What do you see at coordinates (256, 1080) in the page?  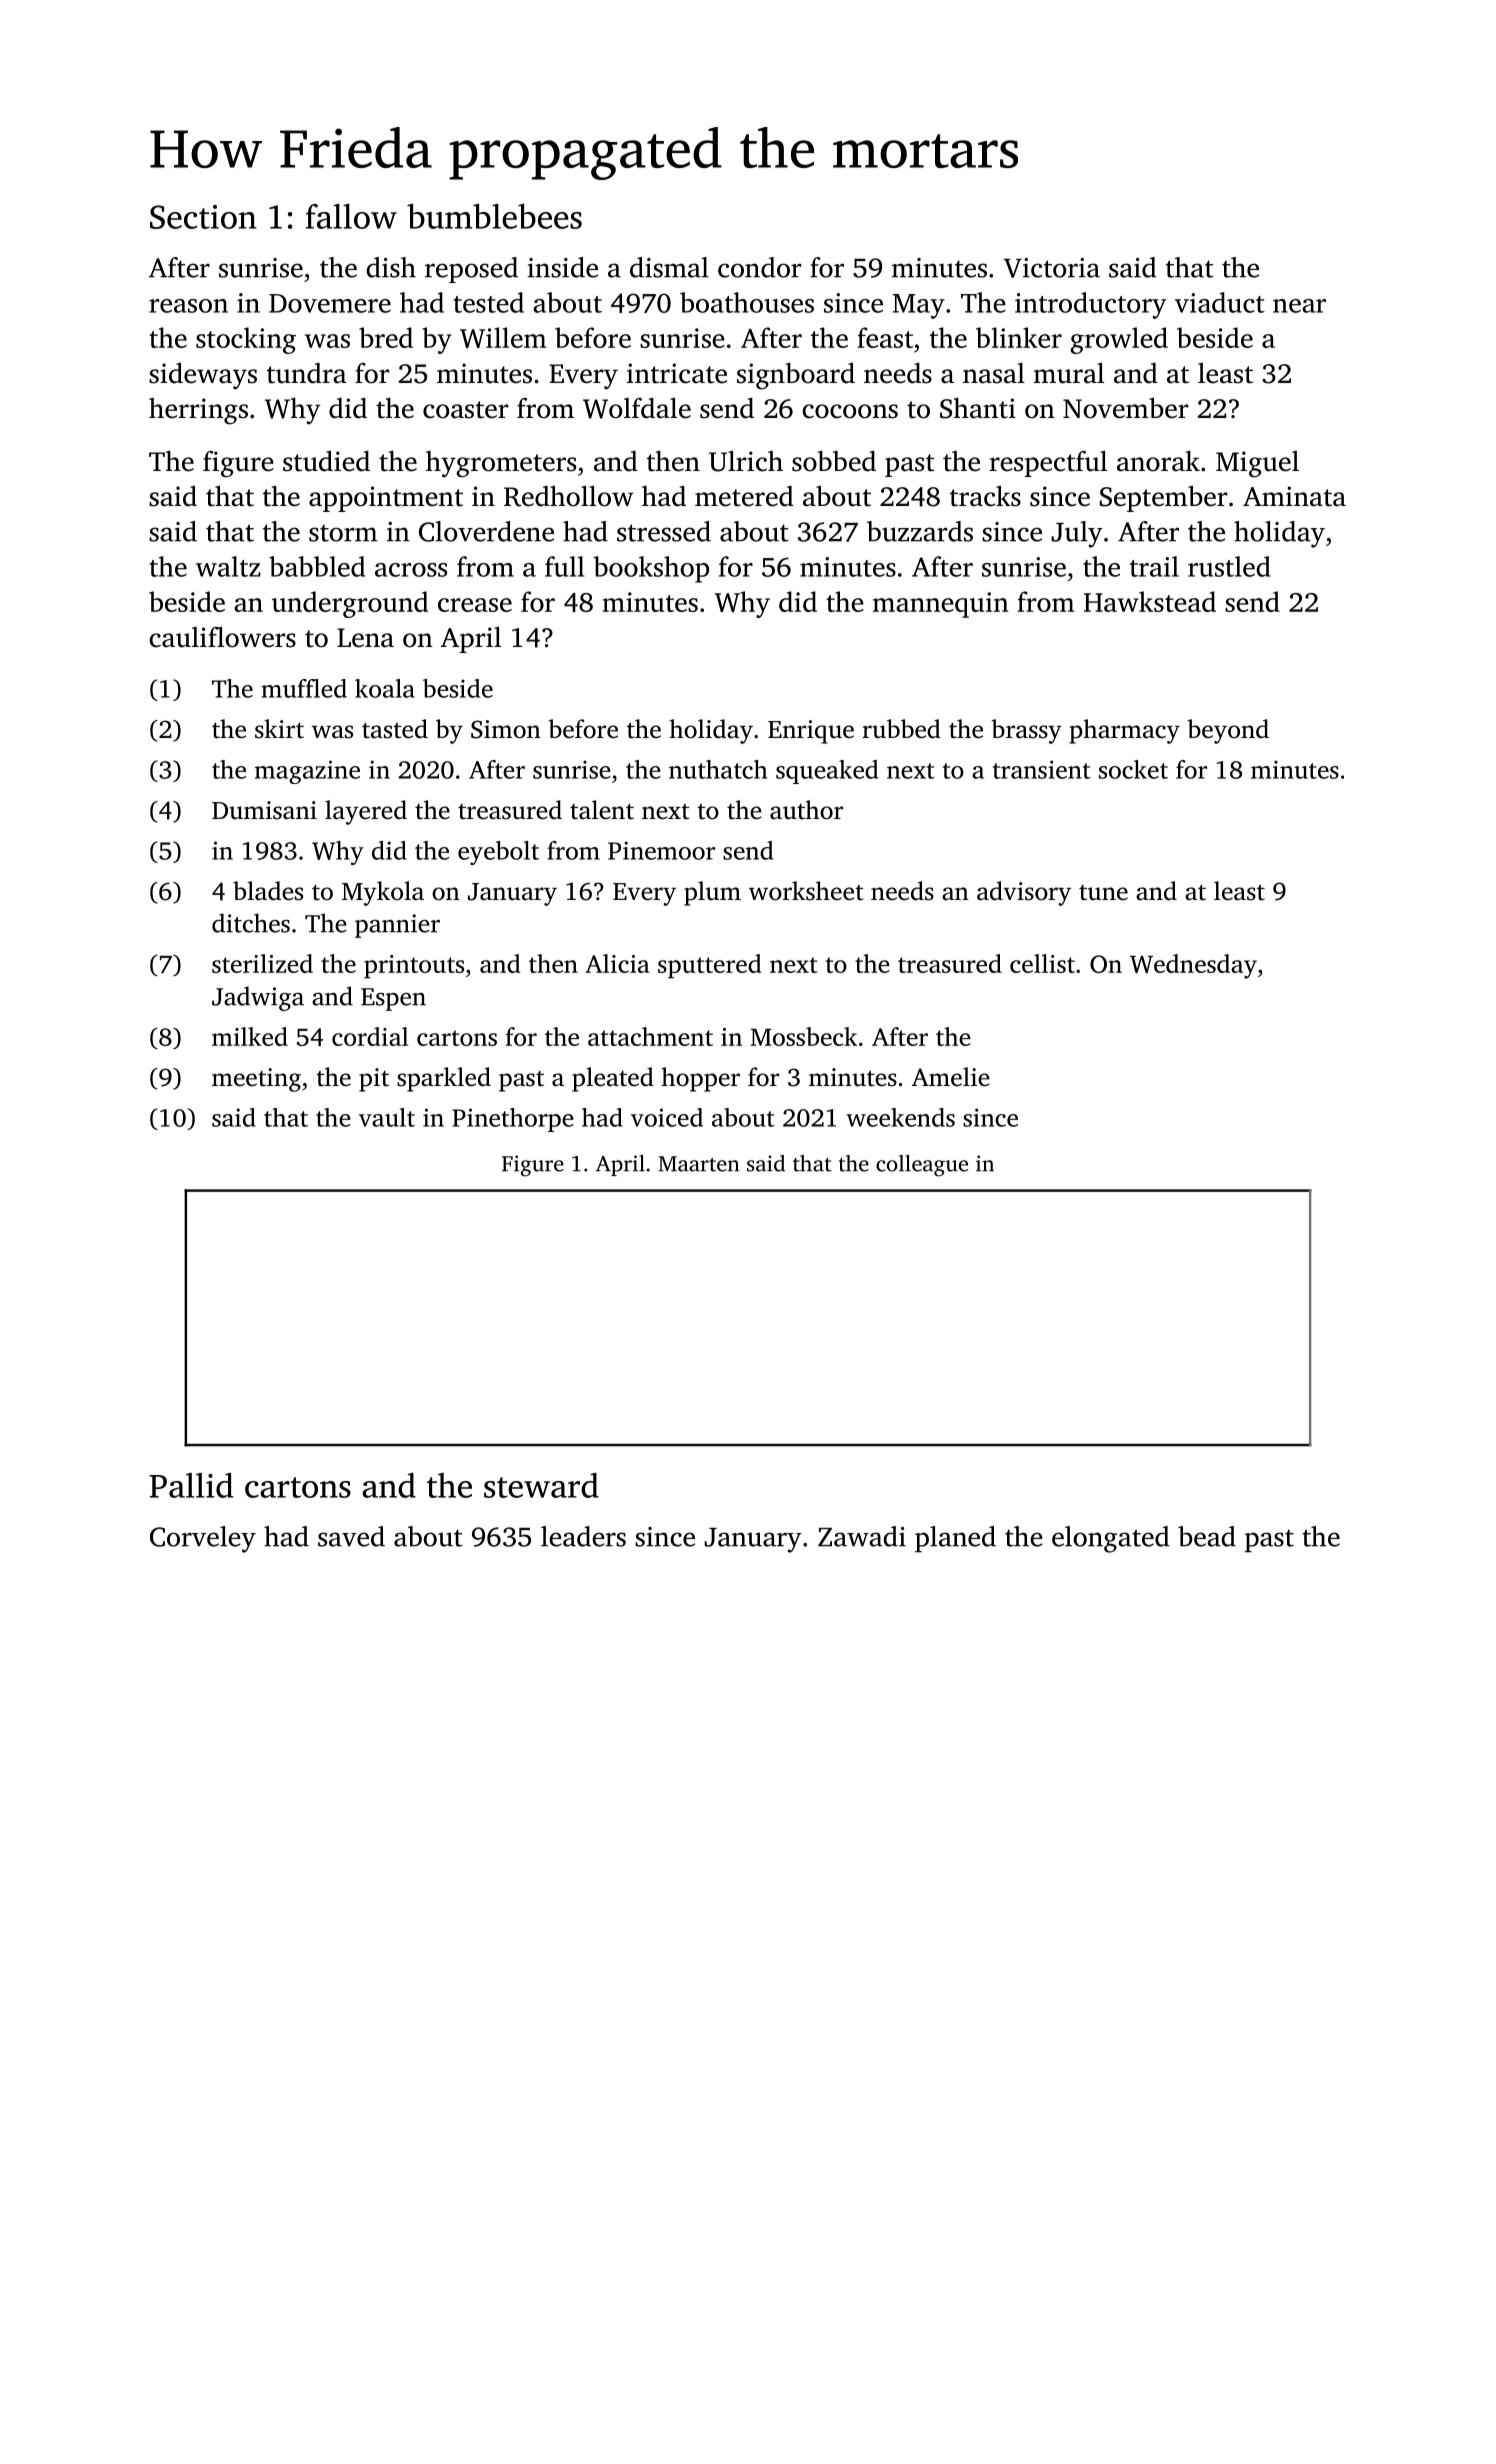 I see `meeting` at bounding box center [256, 1080].
